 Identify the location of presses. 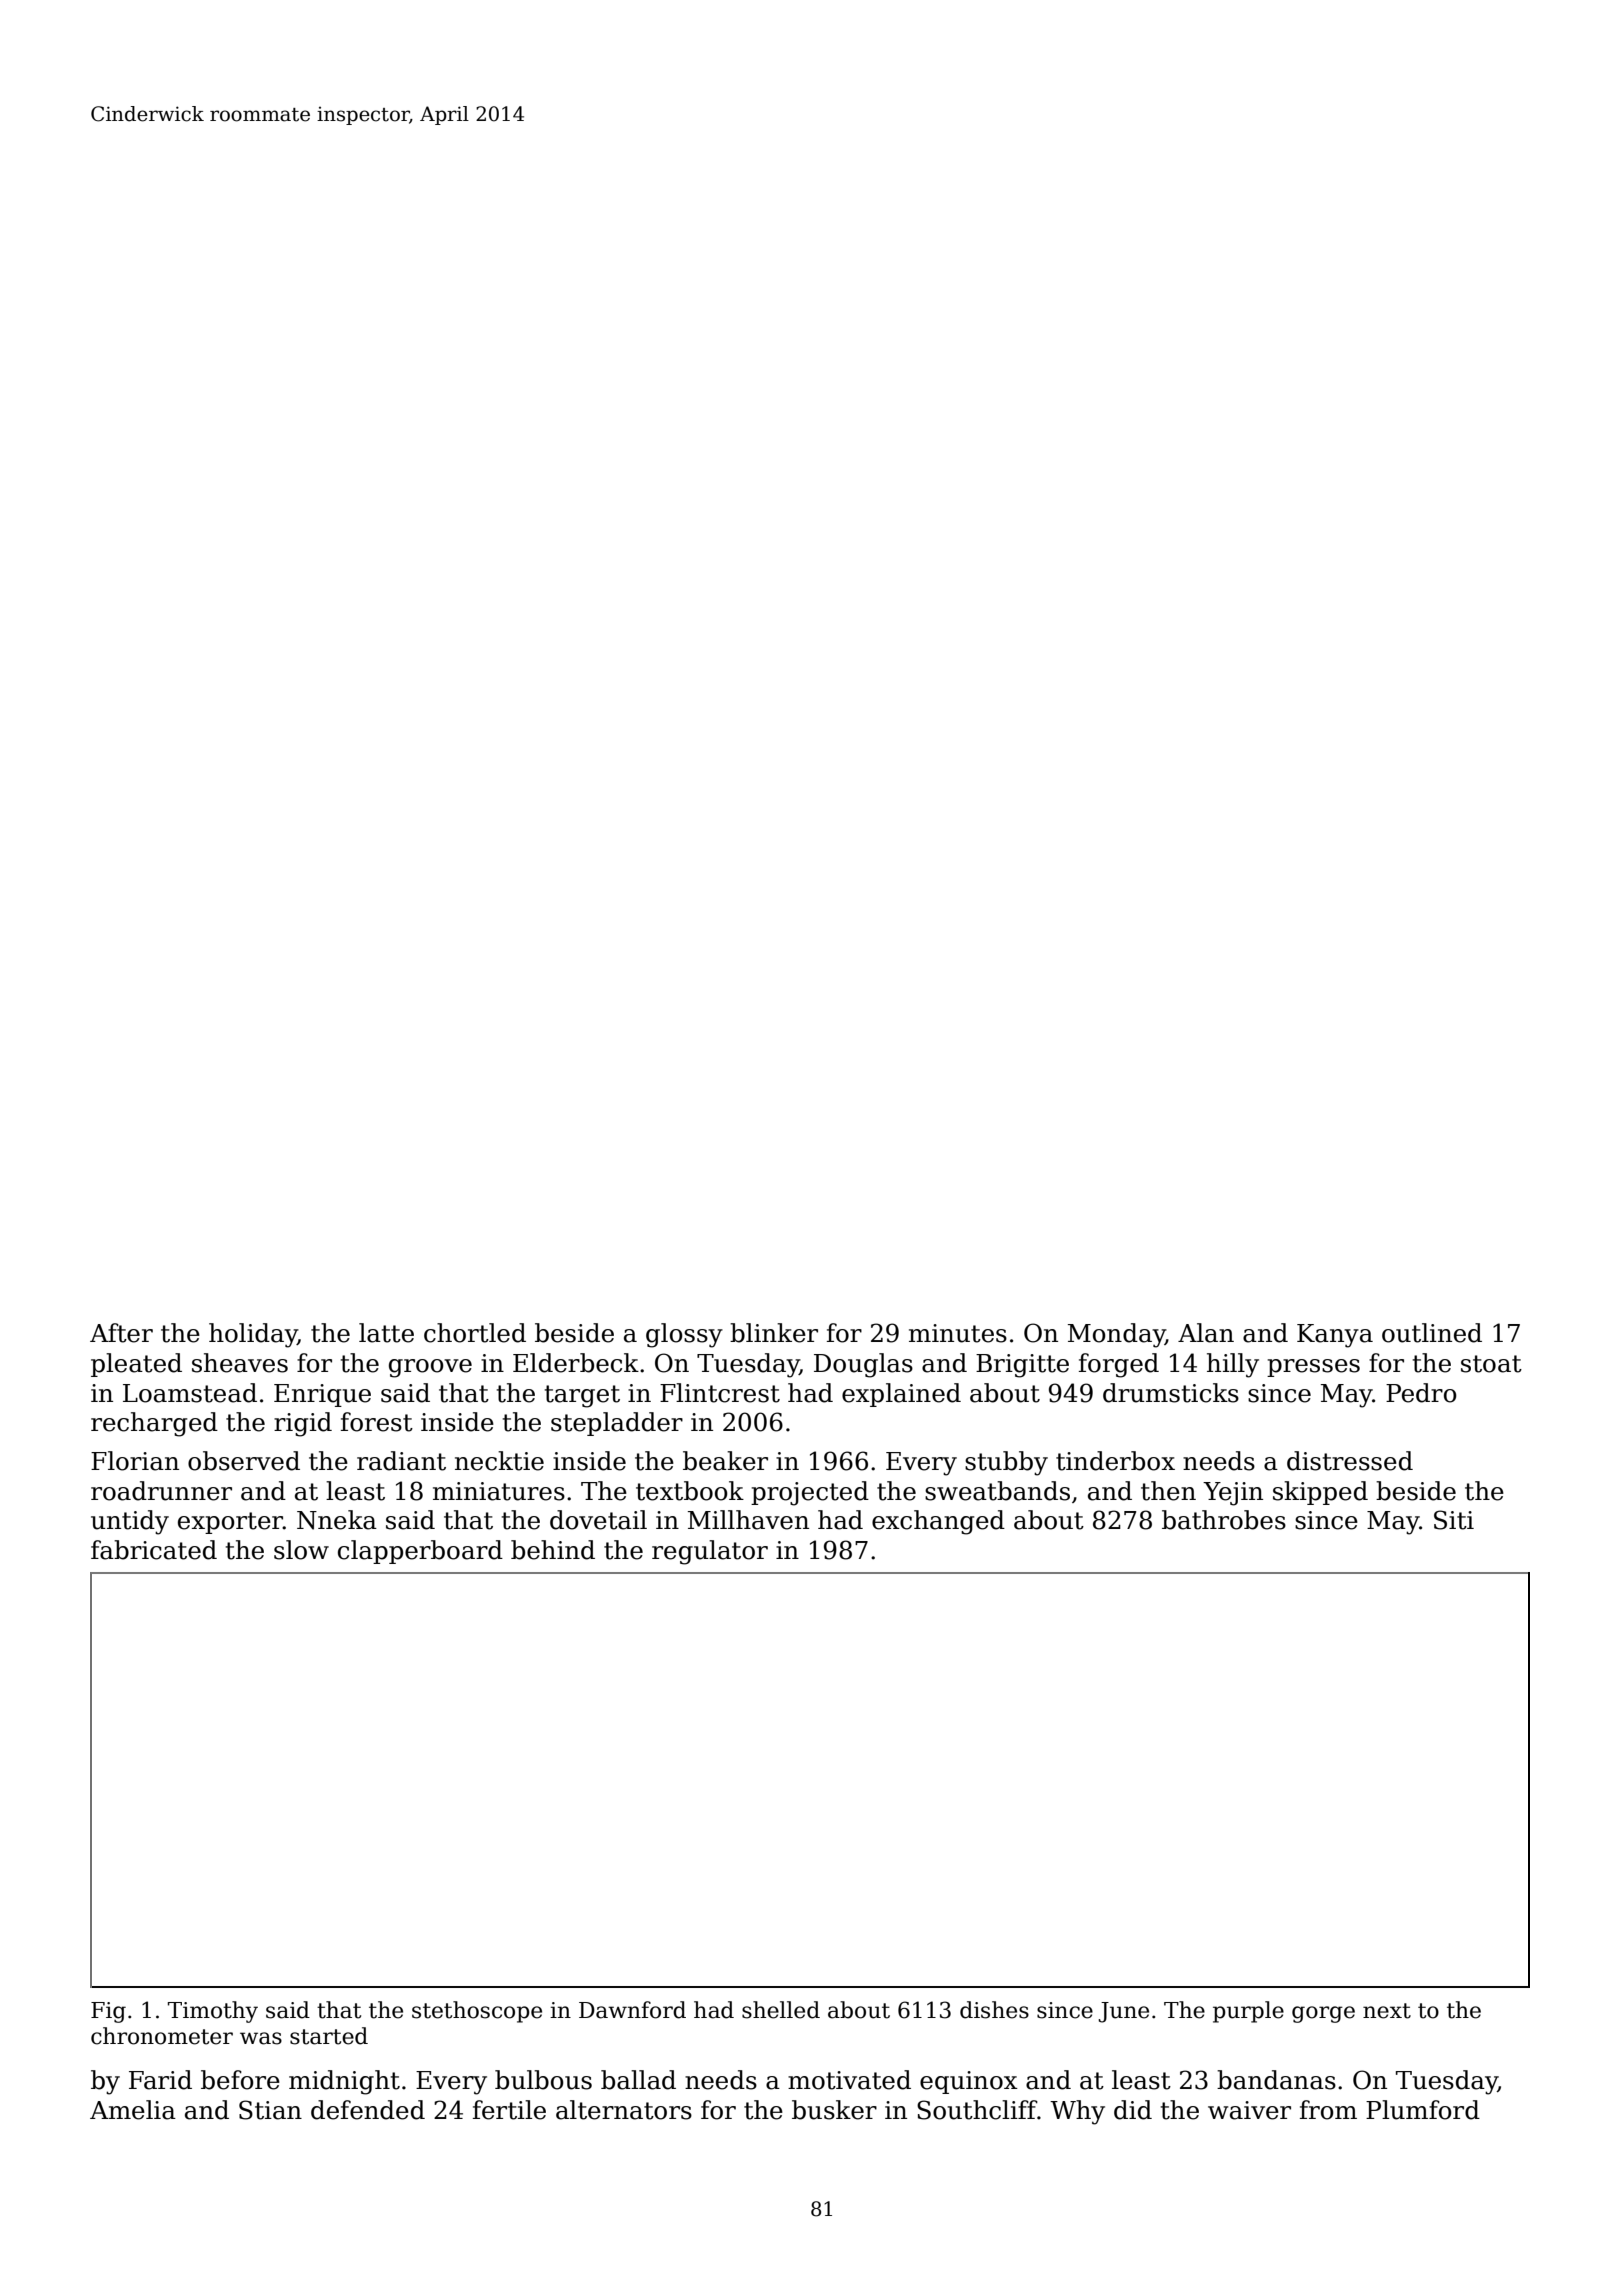
(1313, 1368).
